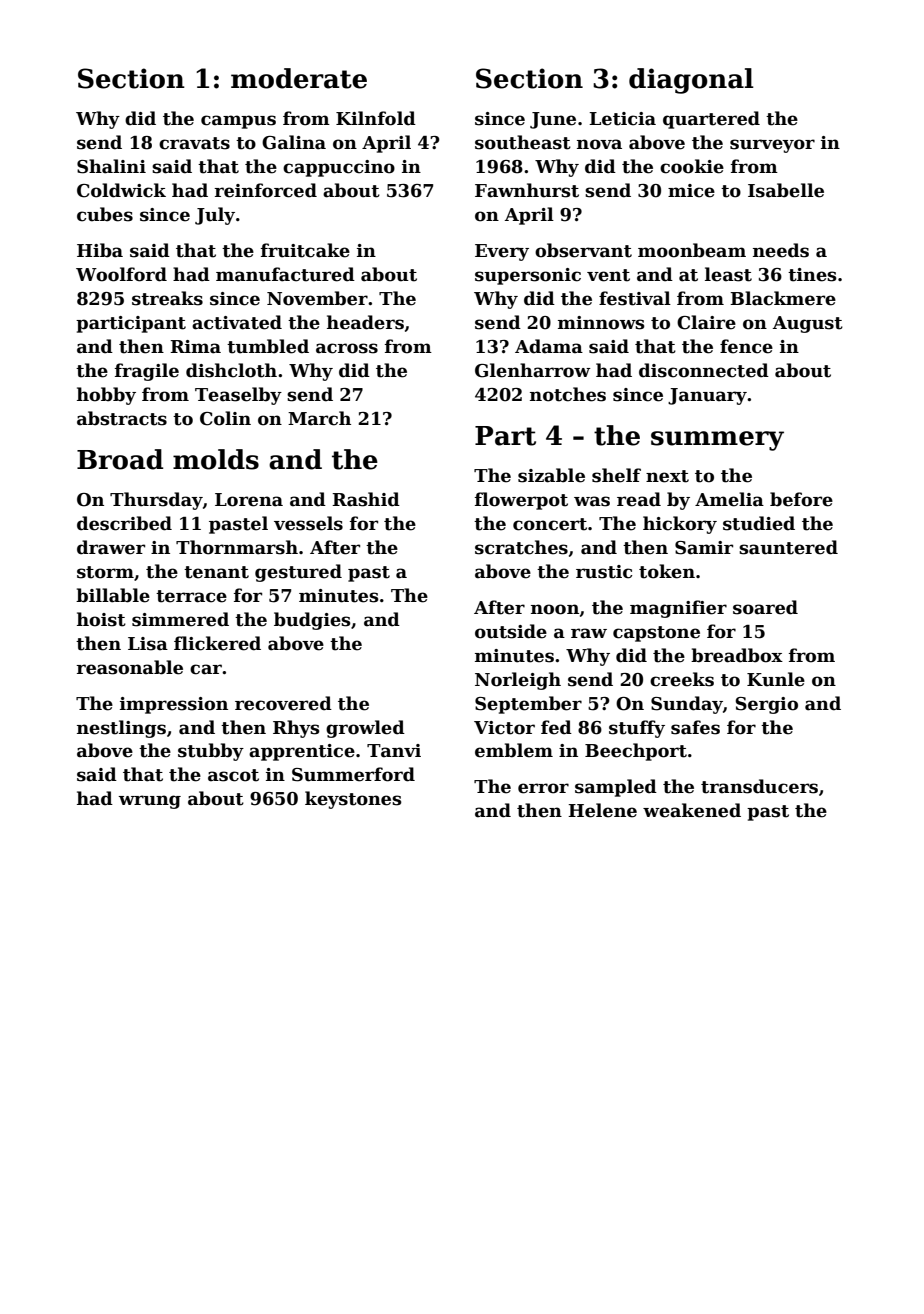 Image resolution: width=924 pixels, height=1314 pixels. I want to click on Helene, so click(602, 810).
